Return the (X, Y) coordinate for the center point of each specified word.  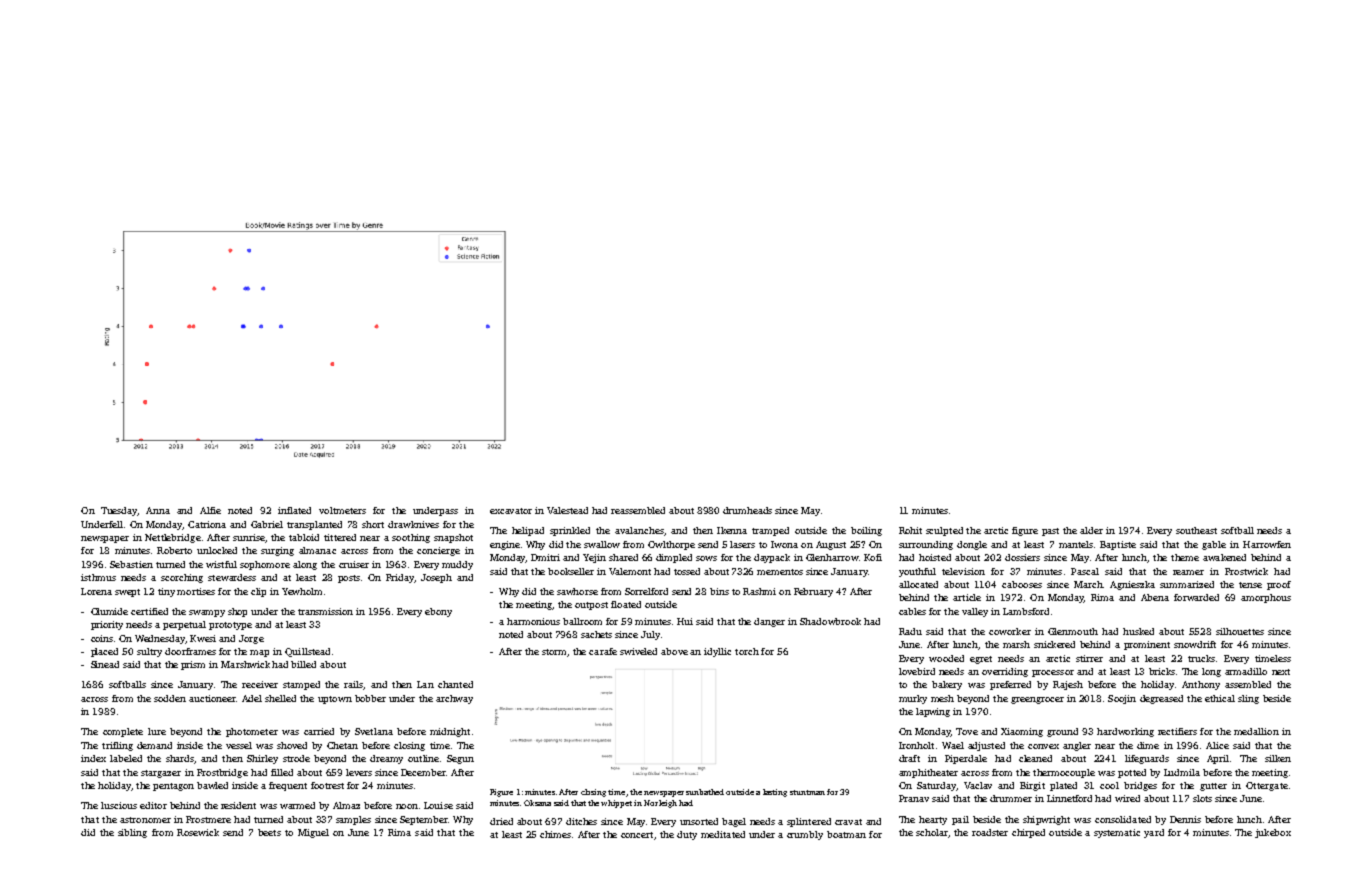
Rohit (910, 530)
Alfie (210, 510)
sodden (170, 698)
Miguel (313, 833)
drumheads (747, 510)
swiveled (638, 651)
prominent (1147, 645)
